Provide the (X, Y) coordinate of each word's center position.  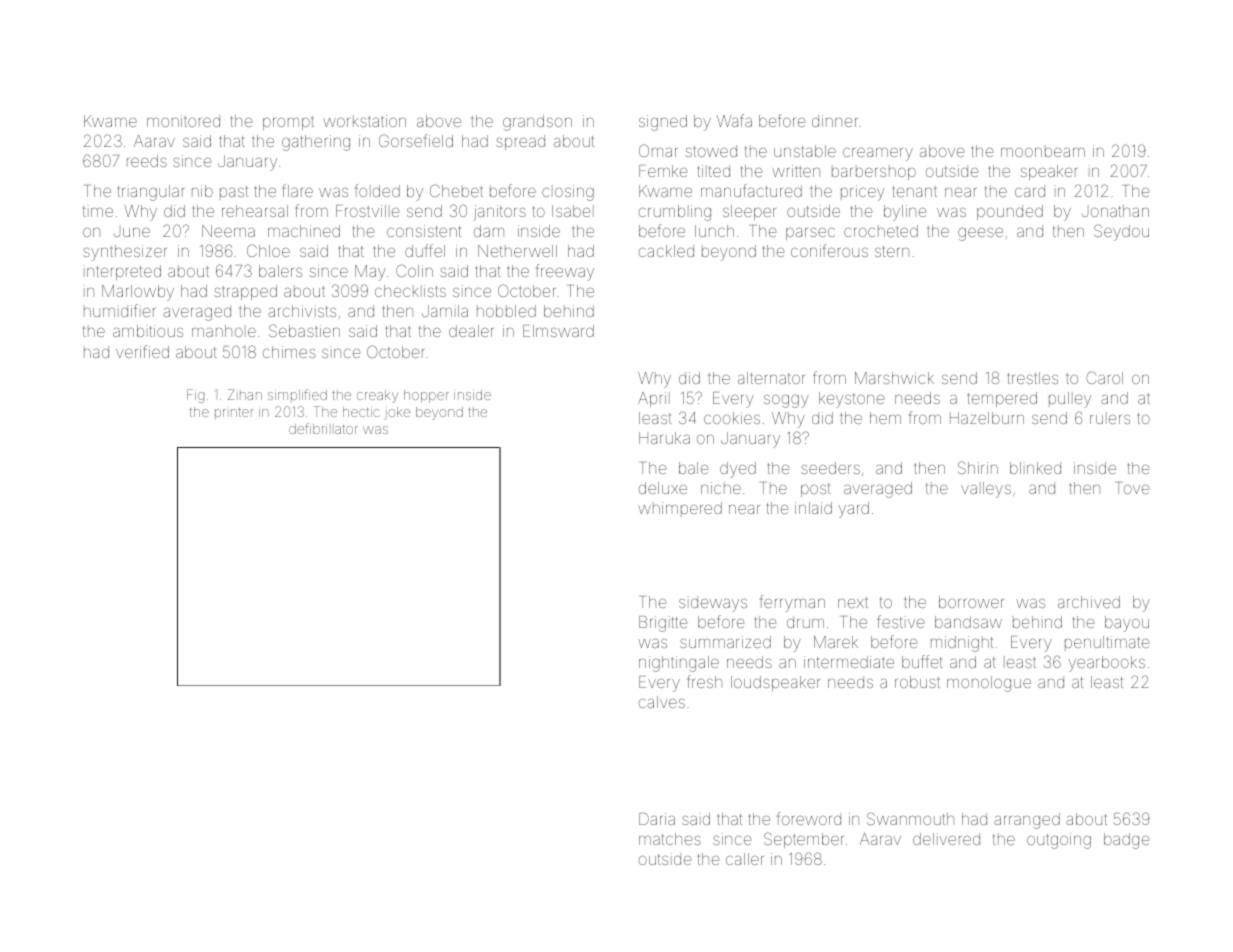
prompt (288, 123)
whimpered (680, 509)
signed (663, 123)
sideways (713, 604)
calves (662, 702)
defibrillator (323, 428)
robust (917, 682)
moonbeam (1043, 151)
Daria (657, 819)
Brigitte (663, 624)
